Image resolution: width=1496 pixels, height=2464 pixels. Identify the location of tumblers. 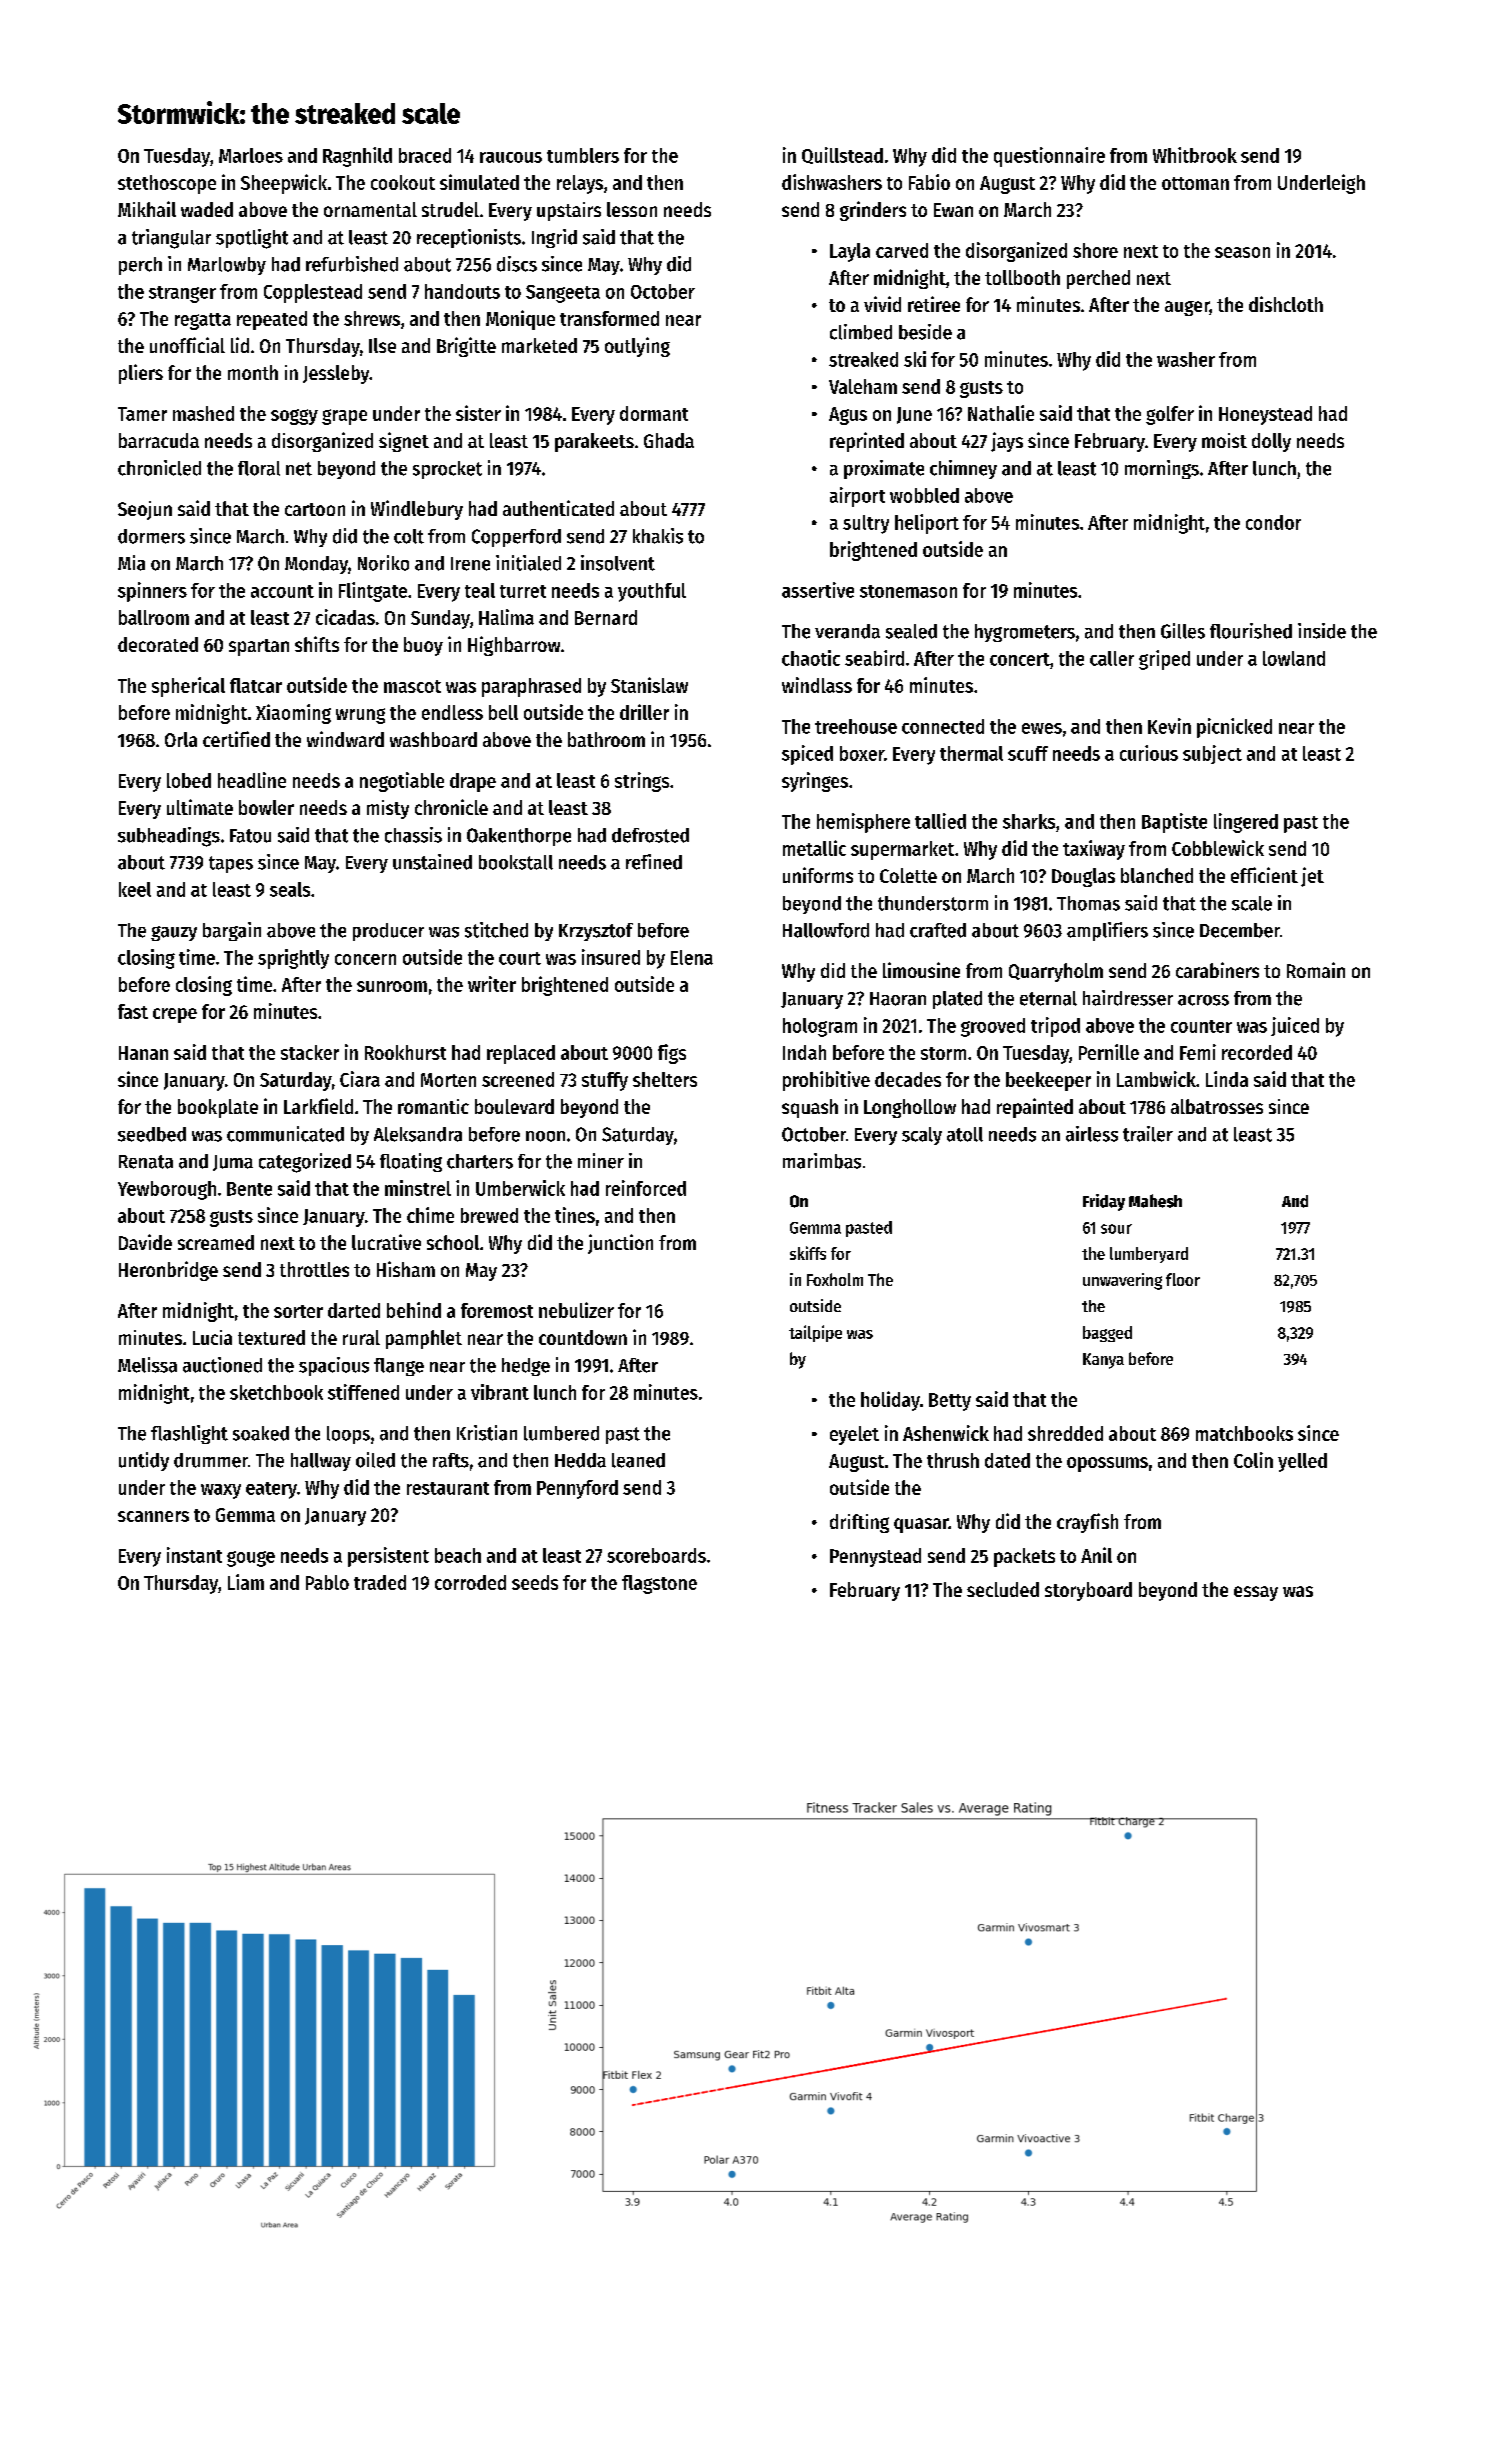
(583, 155).
